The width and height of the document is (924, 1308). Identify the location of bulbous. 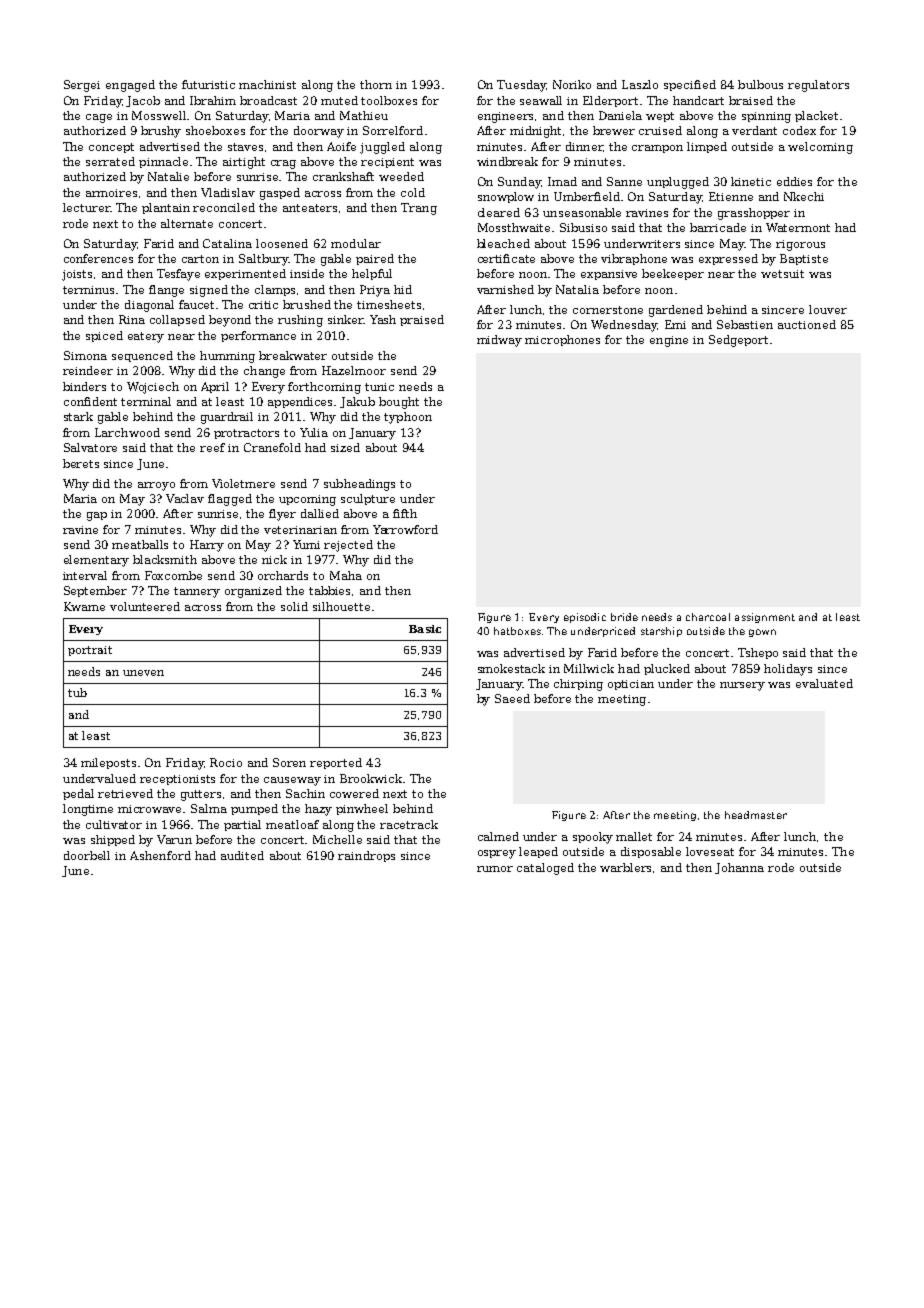
(760, 84).
